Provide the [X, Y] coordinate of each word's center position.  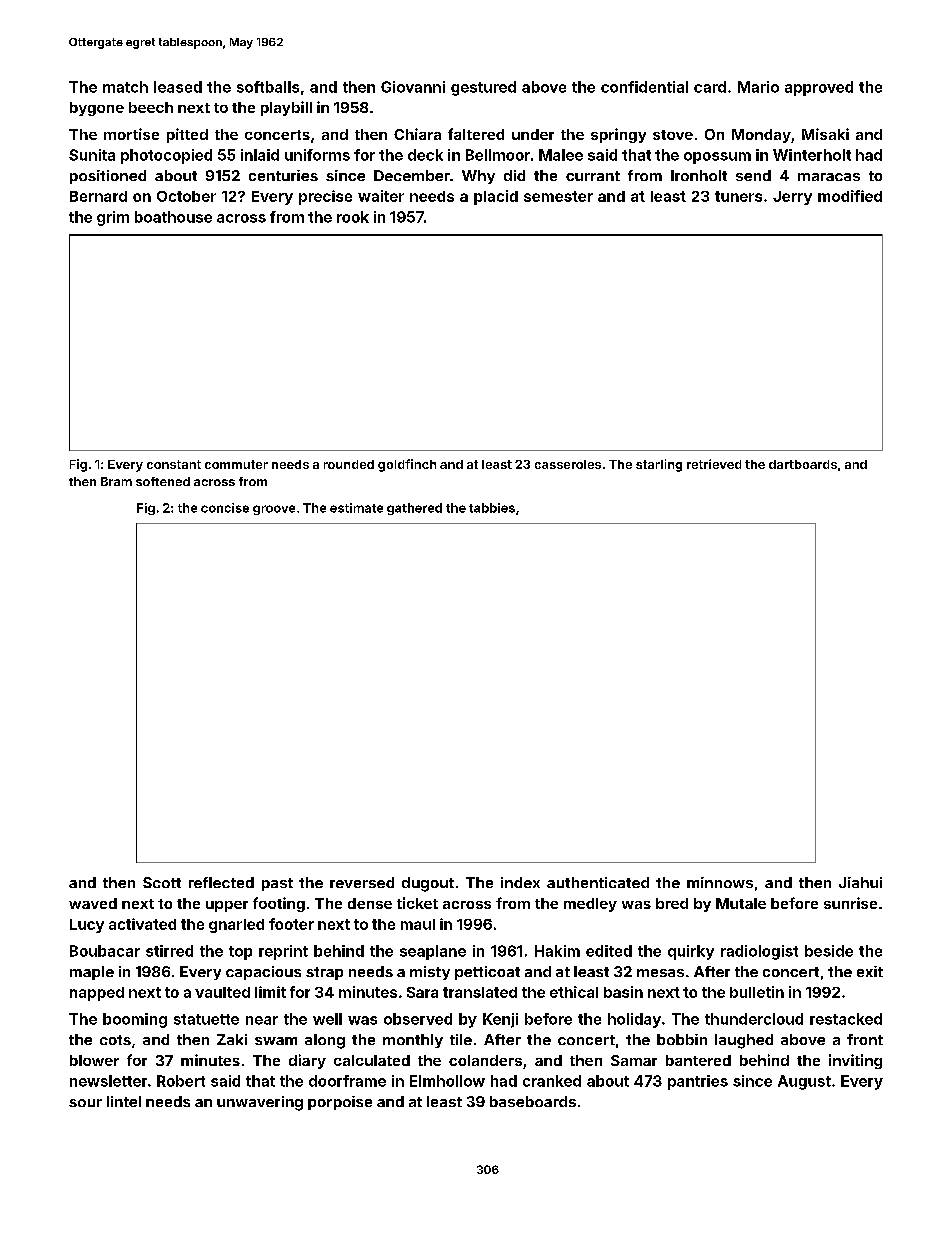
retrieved [714, 464]
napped [97, 994]
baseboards [533, 1101]
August [804, 1082]
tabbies [492, 508]
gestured [483, 88]
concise [225, 508]
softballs [268, 87]
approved [819, 88]
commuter [236, 464]
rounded [349, 464]
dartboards [803, 464]
